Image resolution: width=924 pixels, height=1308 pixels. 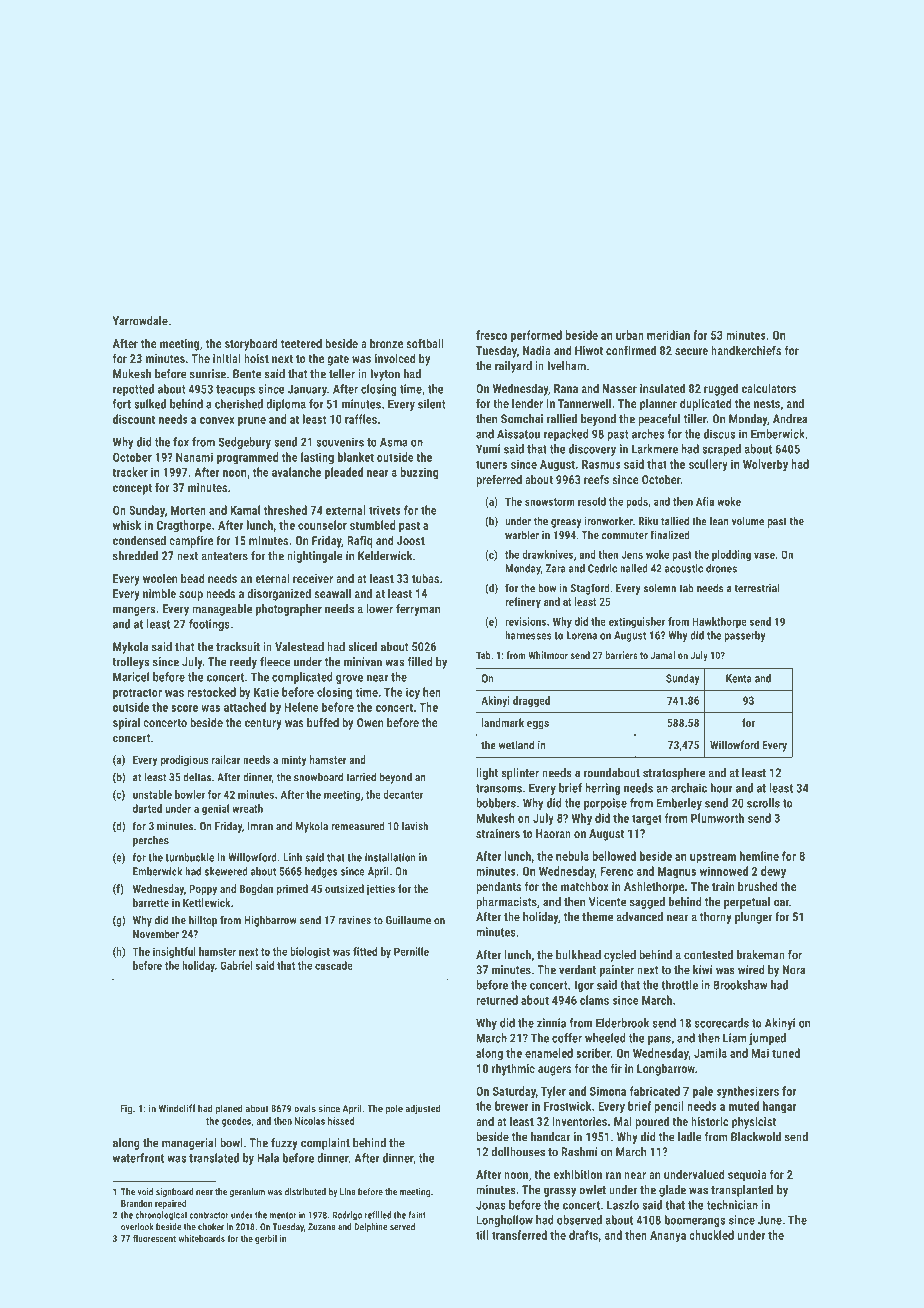 What do you see at coordinates (724, 871) in the screenshot?
I see `winnowed` at bounding box center [724, 871].
